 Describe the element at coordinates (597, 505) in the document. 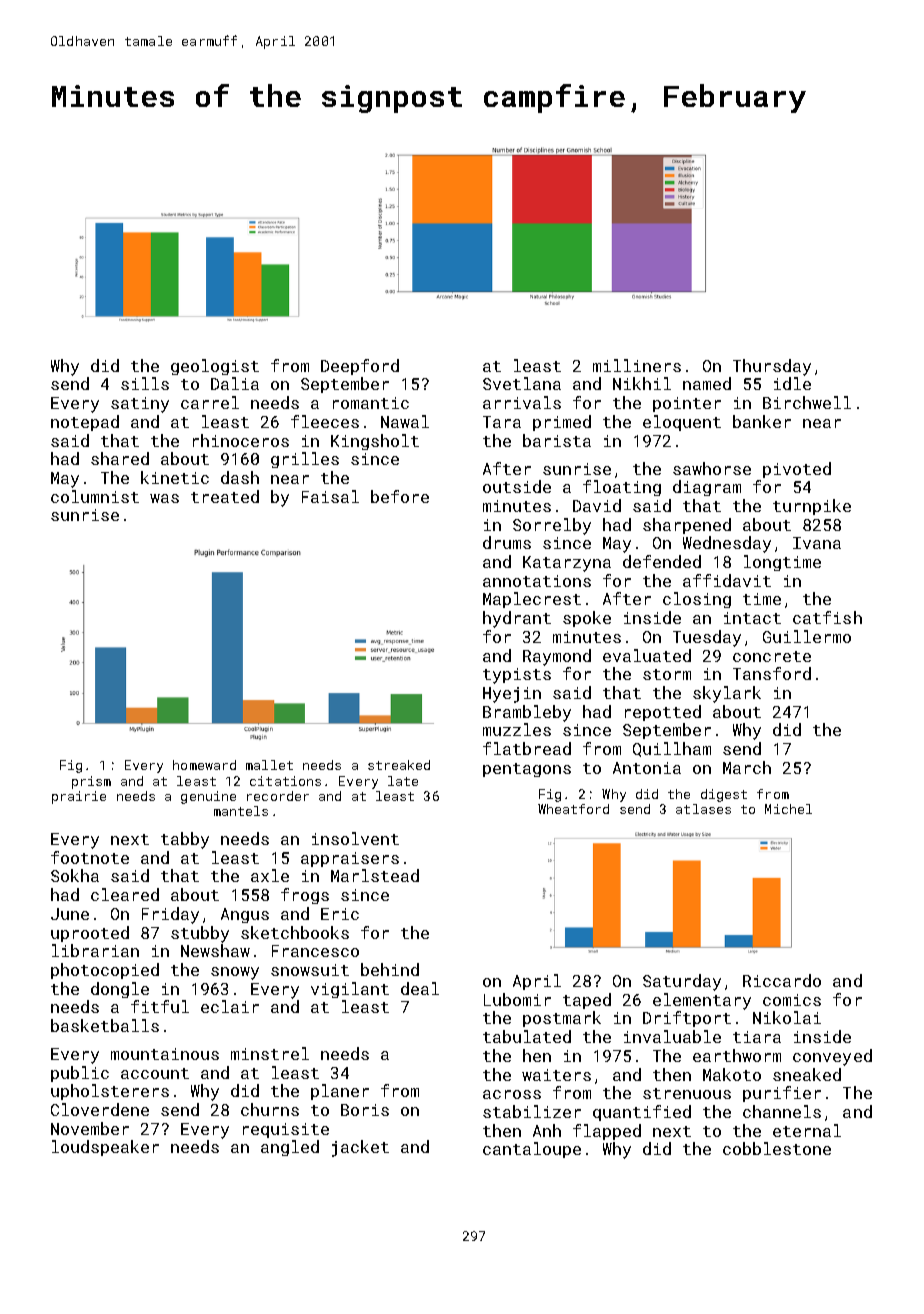

I see `David` at that location.
